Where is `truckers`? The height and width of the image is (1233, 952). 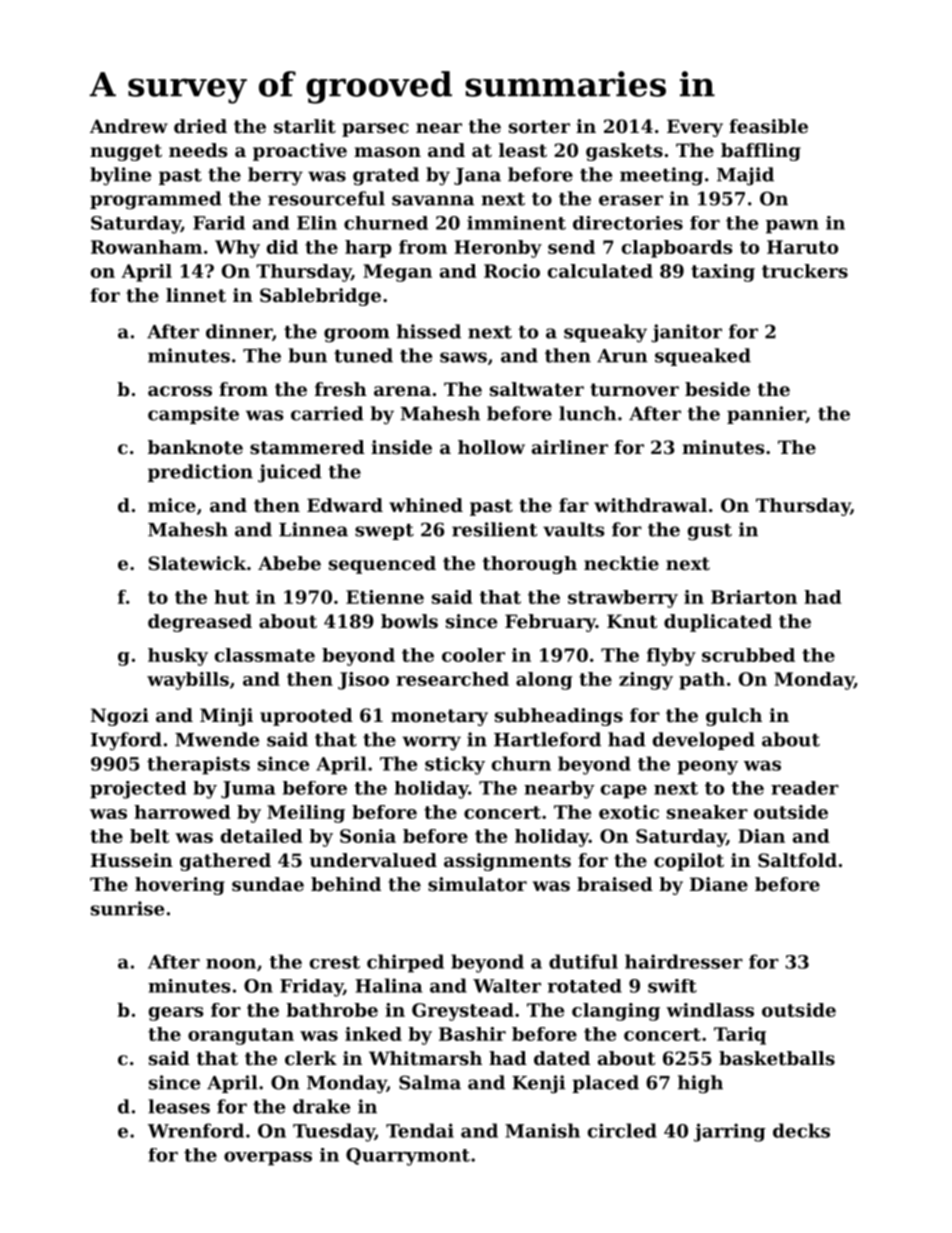
truckers is located at coordinates (805, 271).
